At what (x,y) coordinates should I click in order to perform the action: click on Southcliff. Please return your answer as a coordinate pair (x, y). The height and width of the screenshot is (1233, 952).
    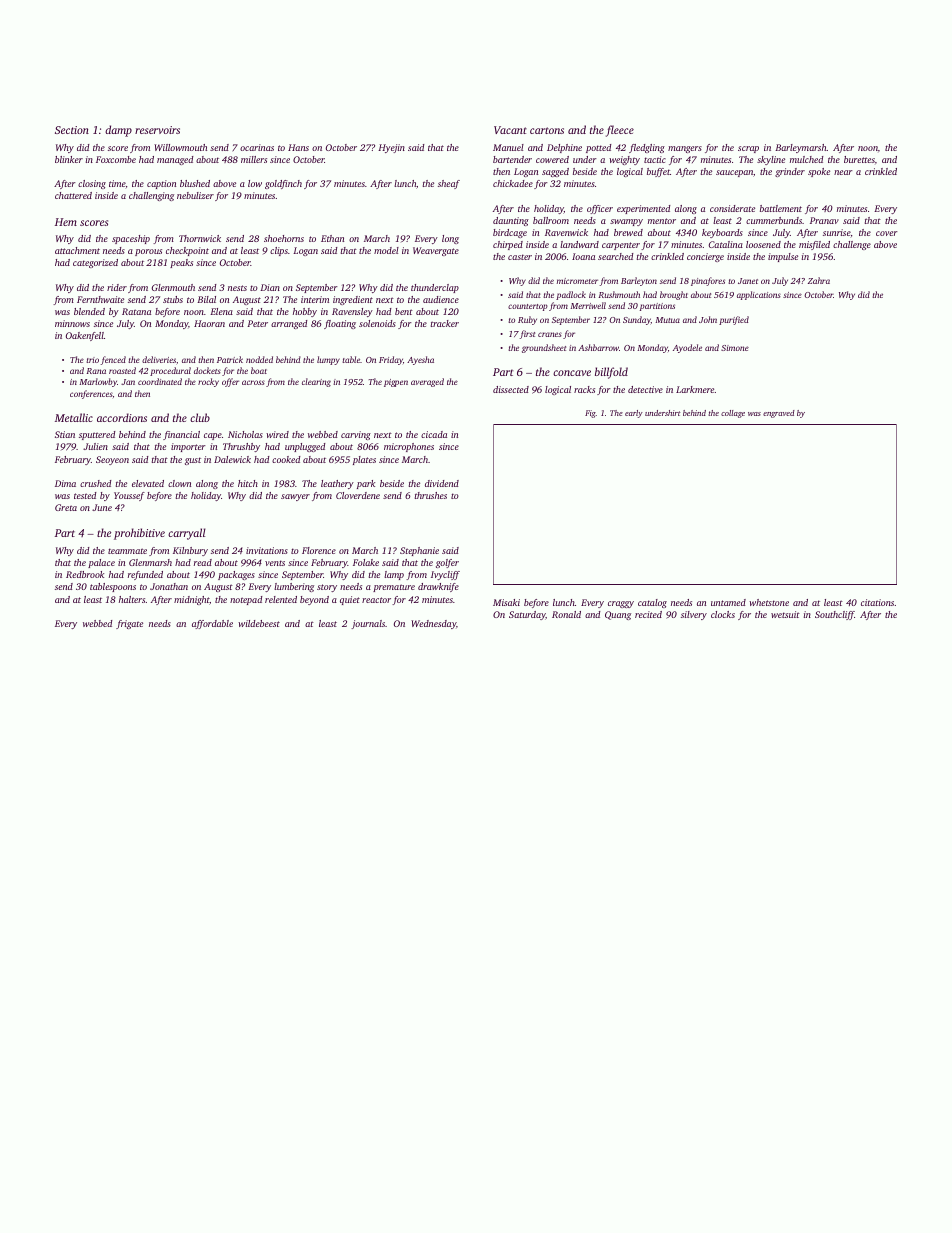
    Looking at the image, I should click on (834, 615).
